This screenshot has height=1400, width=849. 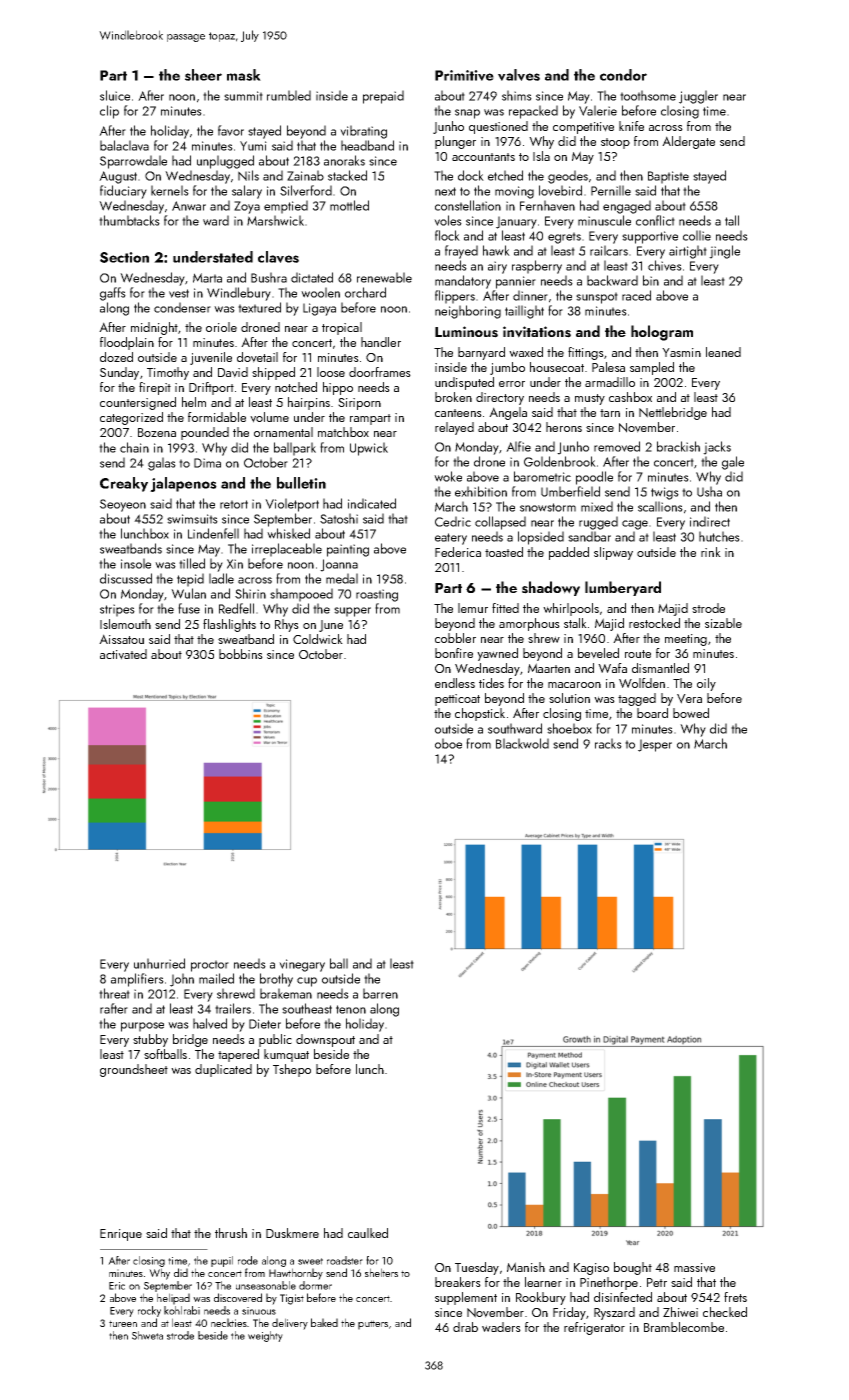 I want to click on massive, so click(x=694, y=1268).
